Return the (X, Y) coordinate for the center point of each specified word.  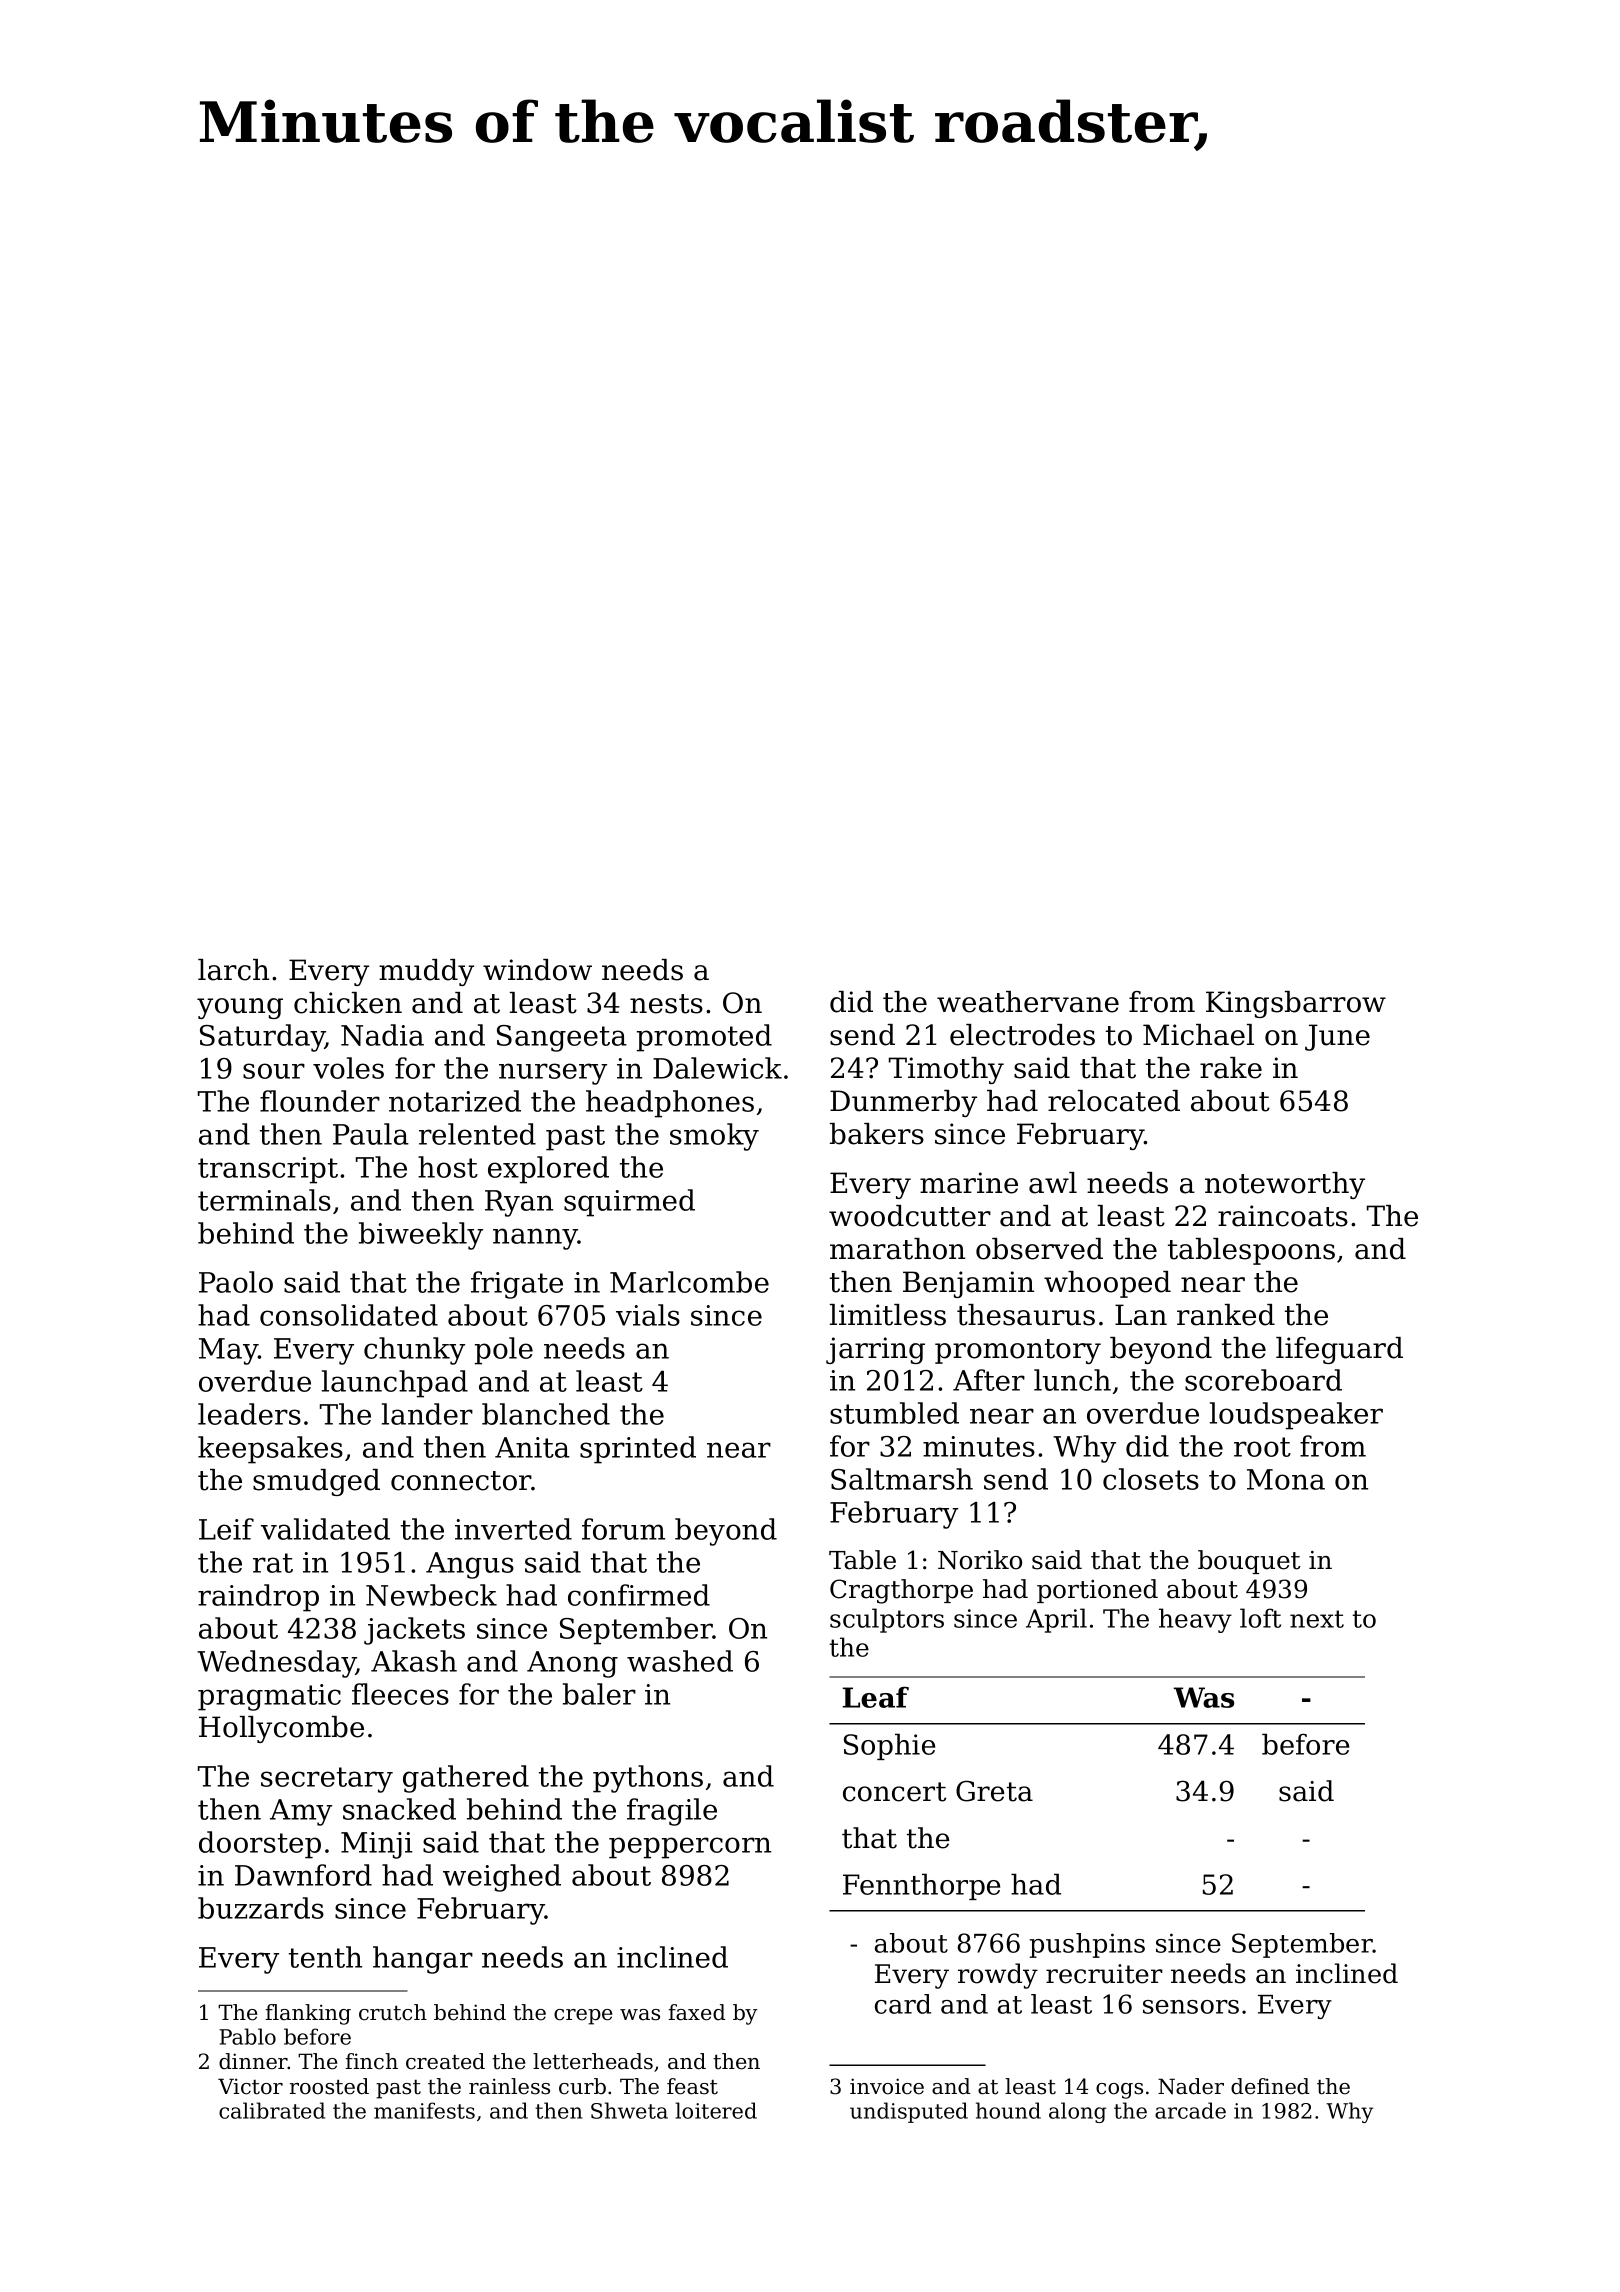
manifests (424, 2110)
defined (1270, 2086)
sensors (1191, 2007)
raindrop (258, 1598)
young (240, 1008)
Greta (994, 1791)
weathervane (1028, 1002)
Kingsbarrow (1296, 1004)
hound (1008, 2110)
